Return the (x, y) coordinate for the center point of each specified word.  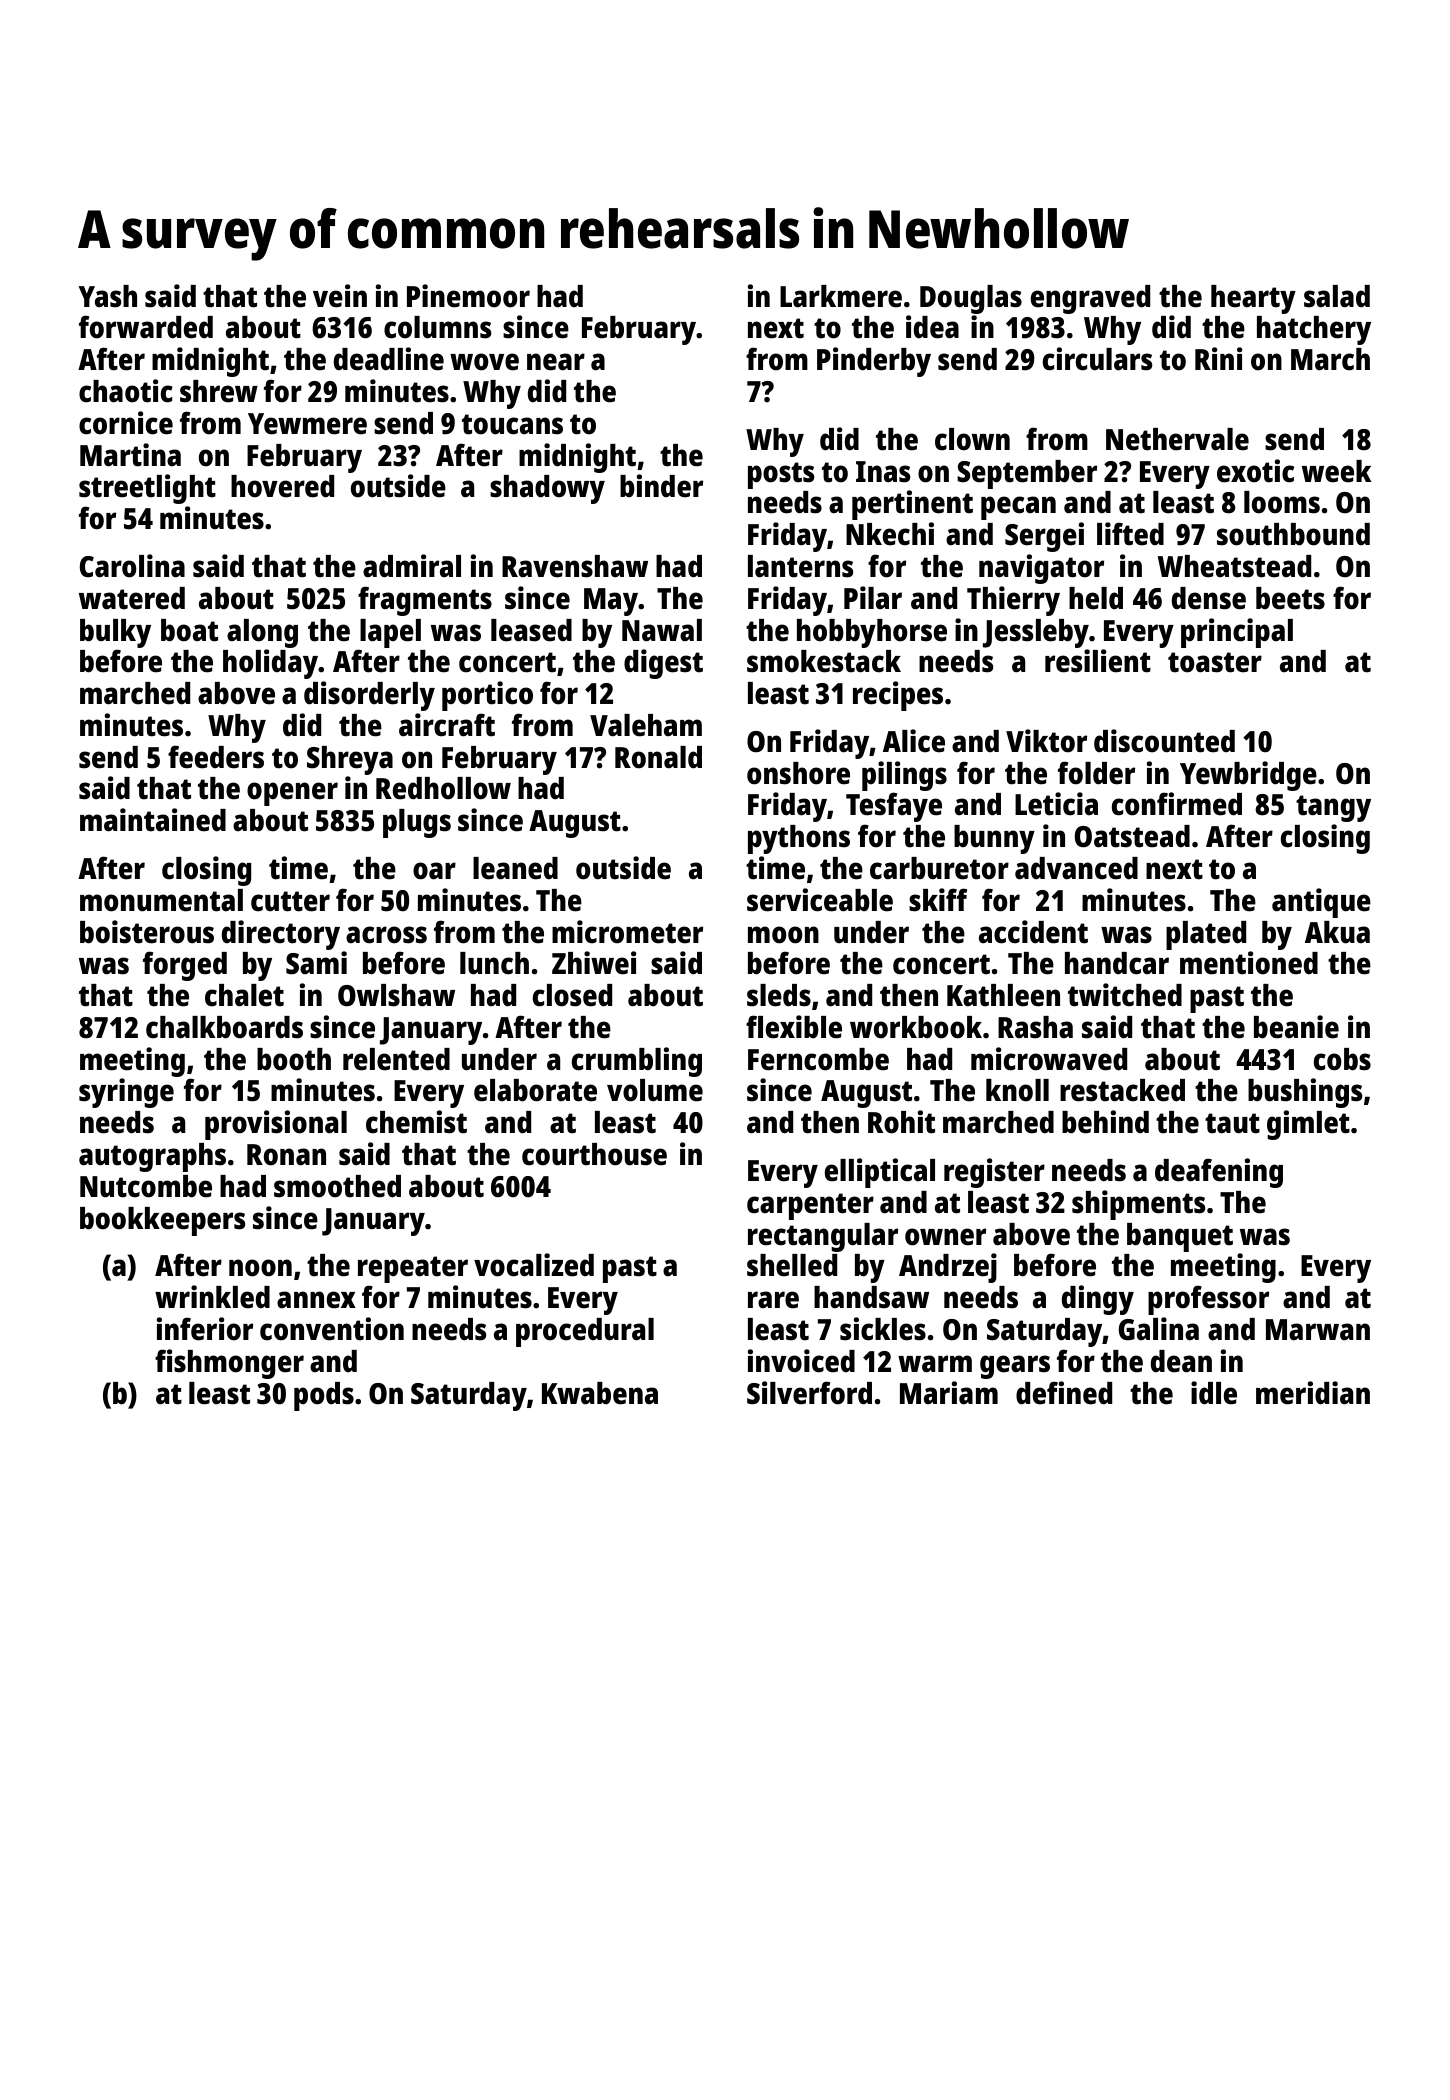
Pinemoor (468, 296)
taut (1232, 1123)
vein (340, 296)
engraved (1090, 299)
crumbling (637, 1062)
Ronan (286, 1155)
